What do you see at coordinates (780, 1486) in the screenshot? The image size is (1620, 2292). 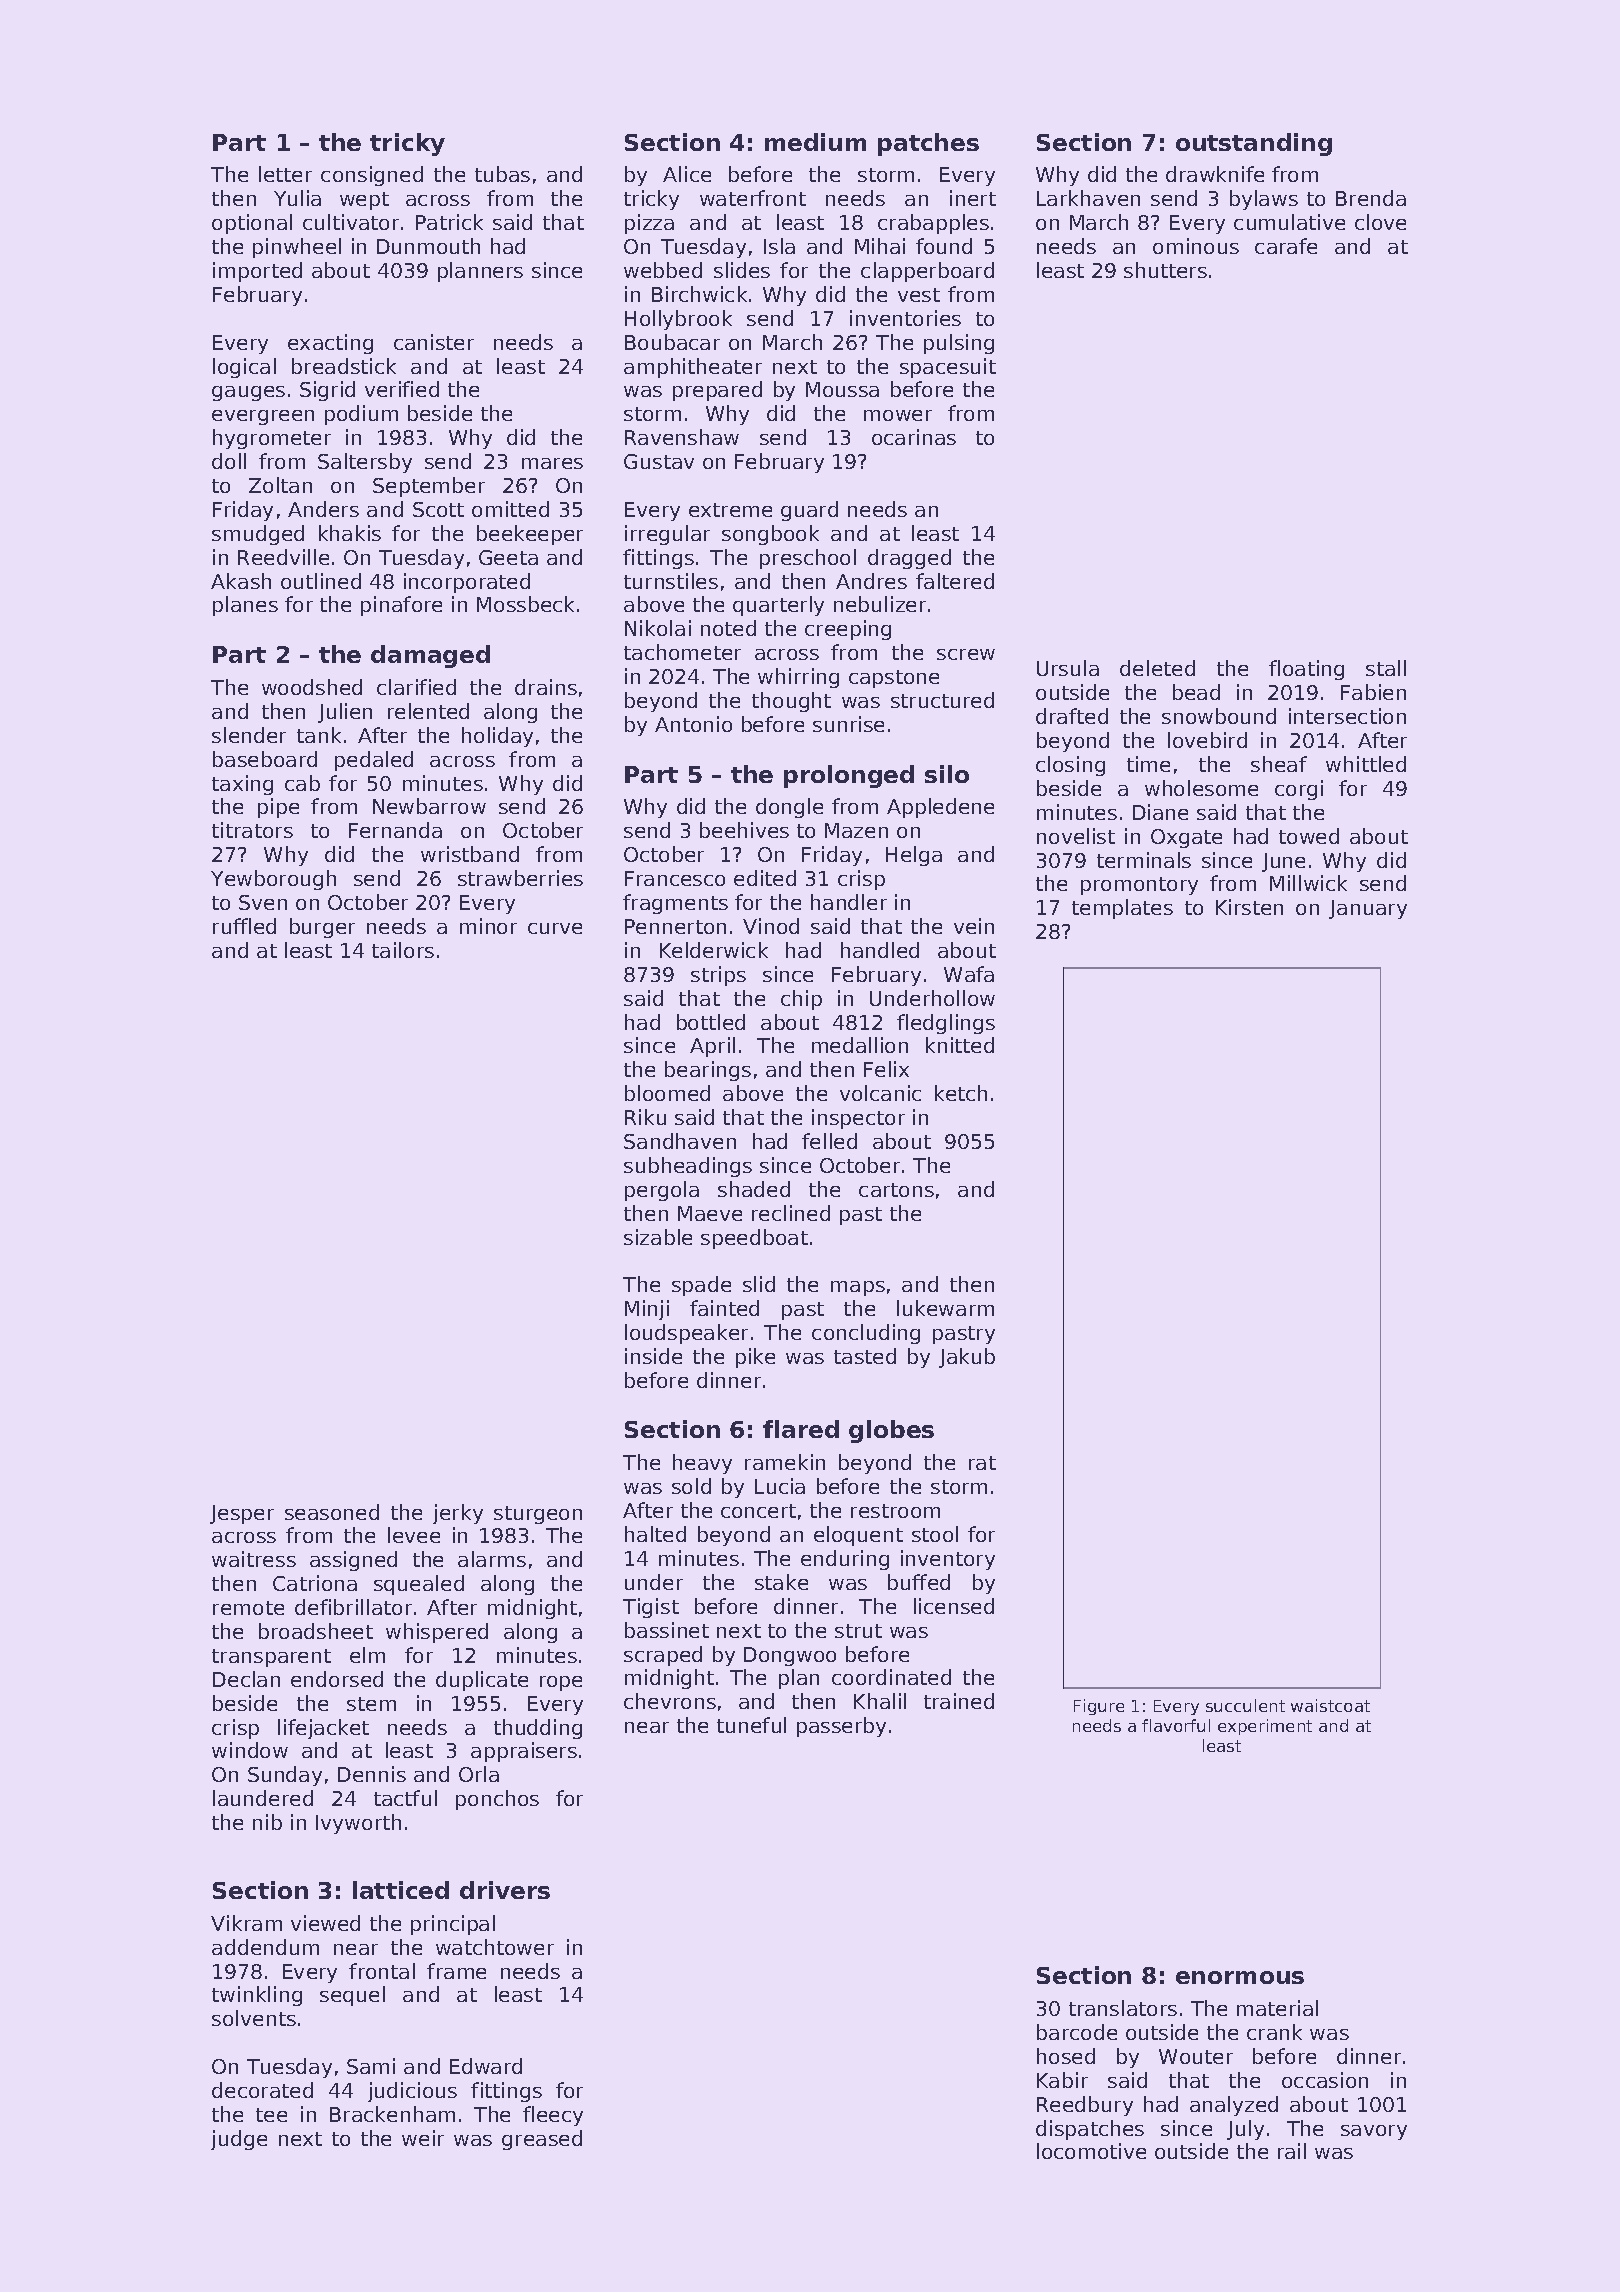 I see `Lucia` at bounding box center [780, 1486].
